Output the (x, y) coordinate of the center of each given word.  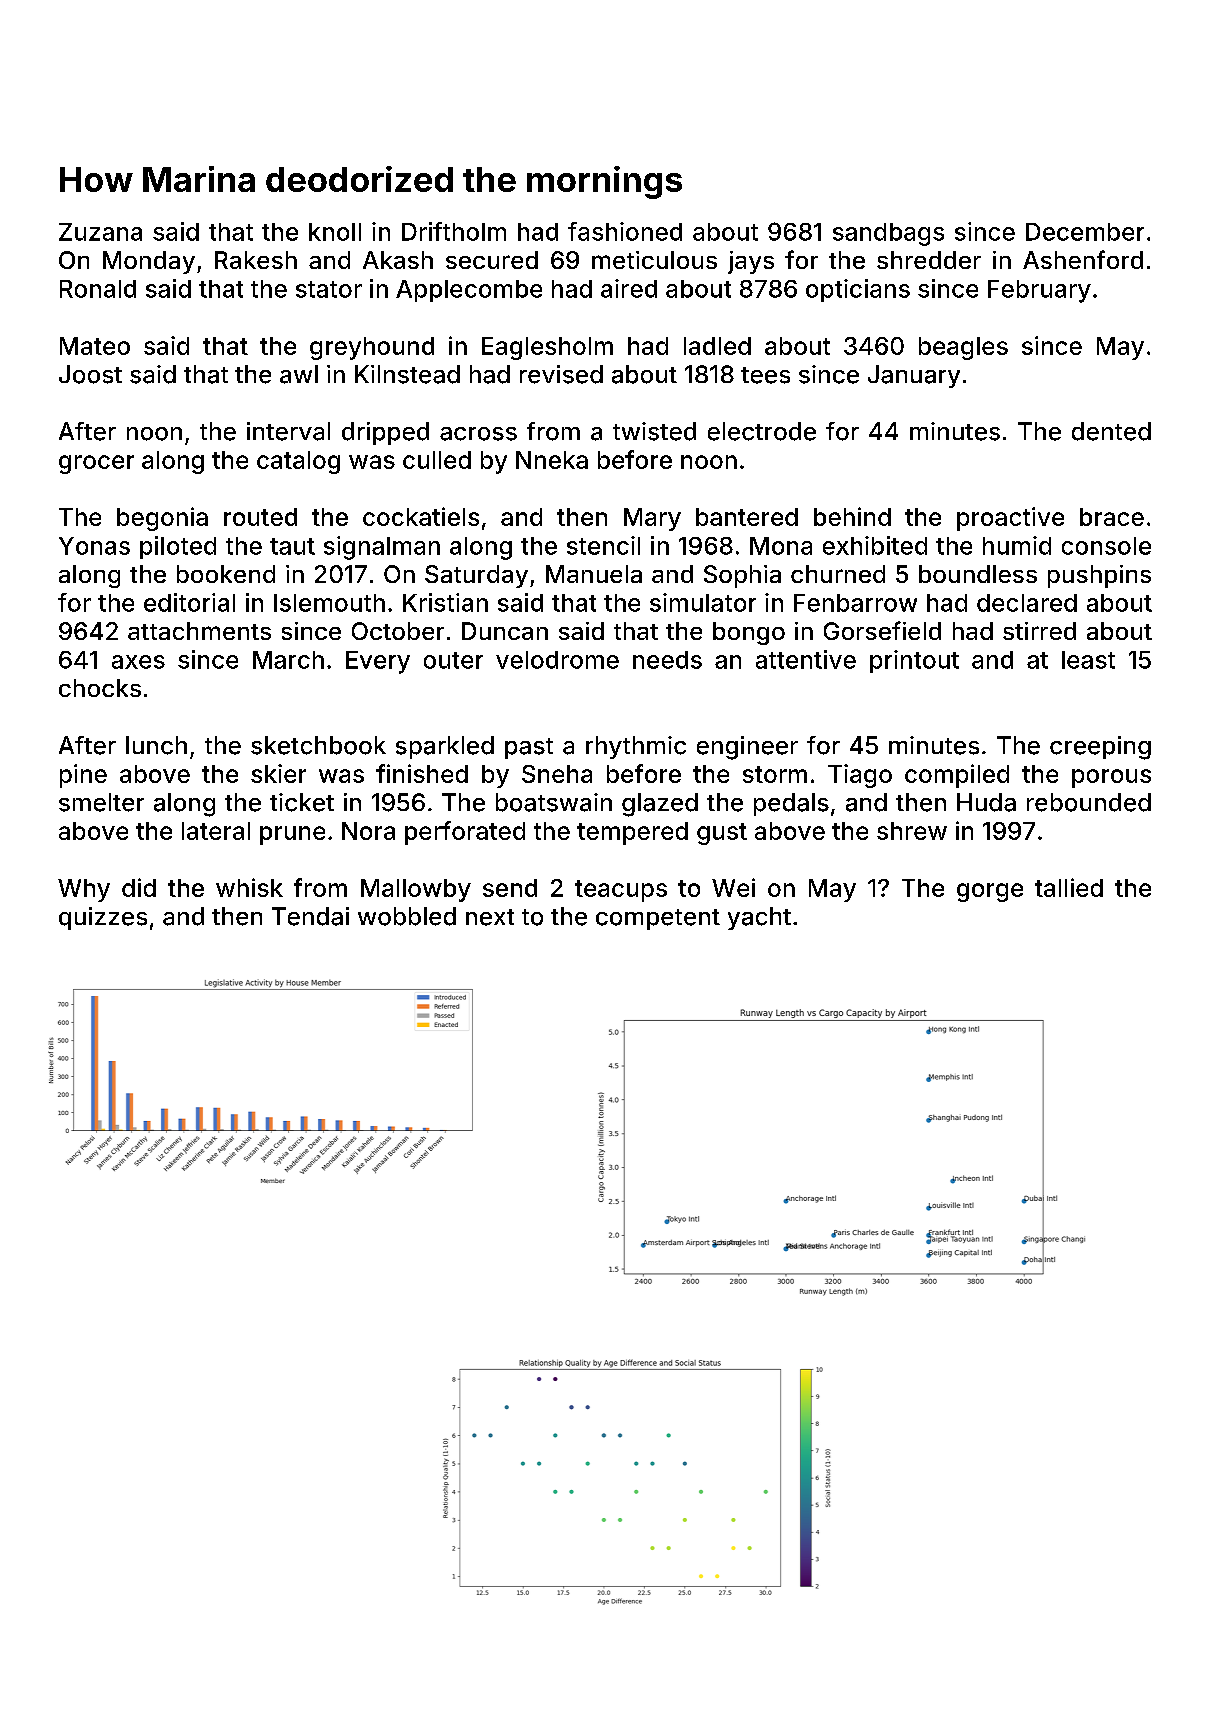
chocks (100, 688)
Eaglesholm (547, 348)
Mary (652, 519)
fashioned (625, 231)
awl (299, 374)
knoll (335, 232)
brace (1112, 517)
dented (1111, 431)
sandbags (888, 234)
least (1088, 660)
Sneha (557, 774)
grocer (96, 464)
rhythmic (636, 747)
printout (914, 661)
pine (83, 776)
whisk (249, 887)
